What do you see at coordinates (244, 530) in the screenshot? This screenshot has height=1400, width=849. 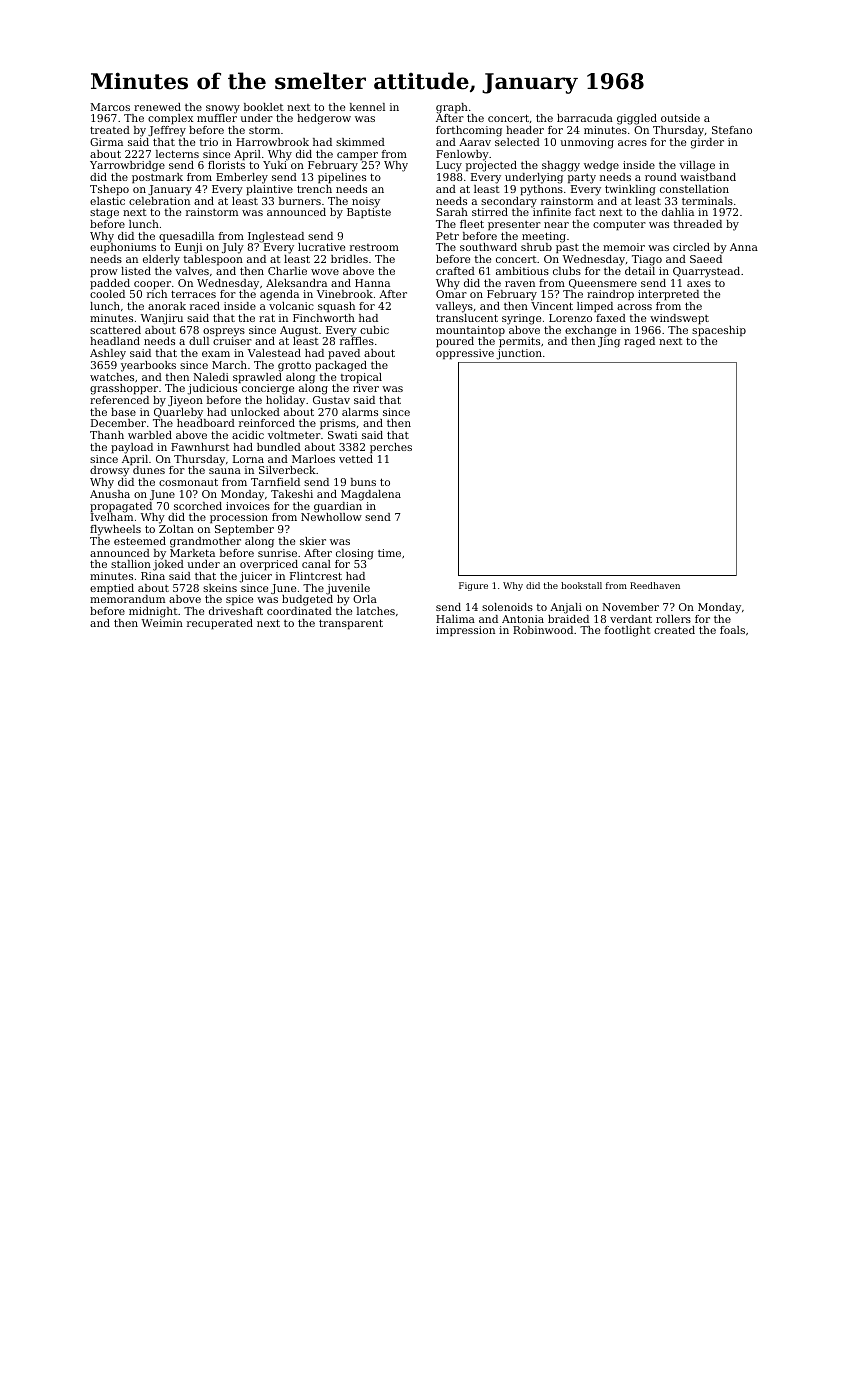 I see `September` at bounding box center [244, 530].
